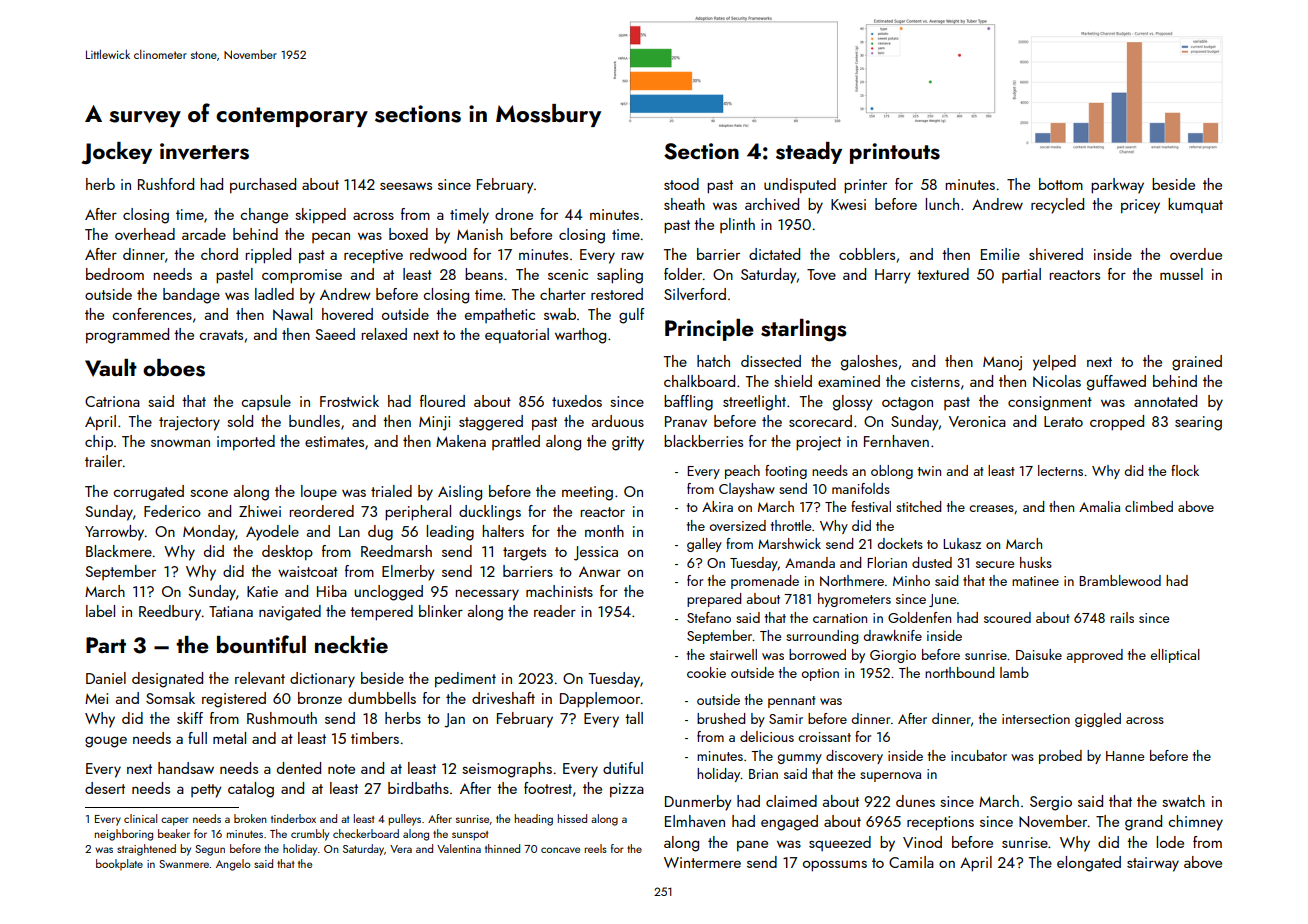 The width and height of the image is (1308, 924). Describe the element at coordinates (293, 818) in the image. I see `tinderbox` at that location.
